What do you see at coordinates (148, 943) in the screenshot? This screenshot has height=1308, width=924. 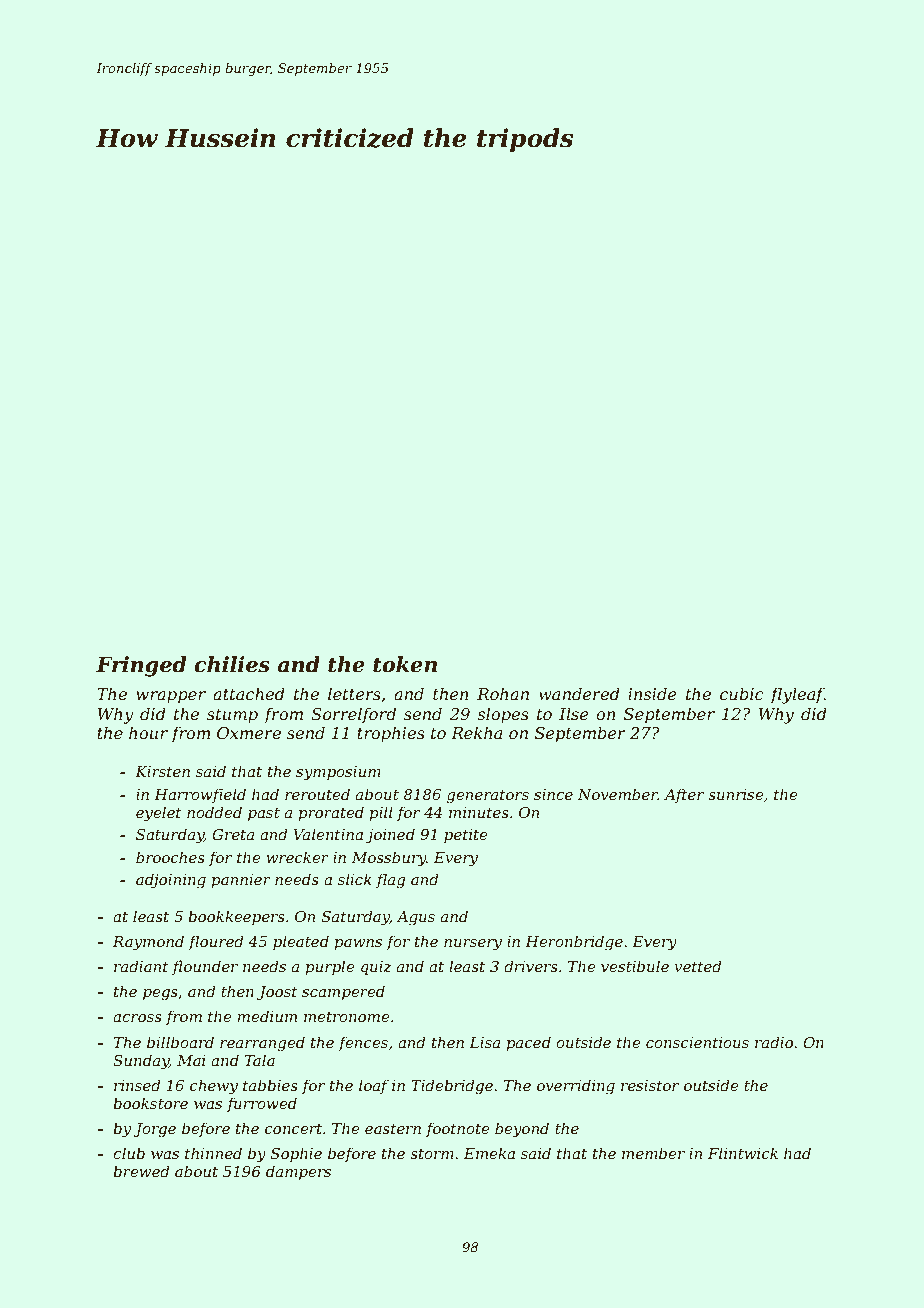 I see `Raymond` at bounding box center [148, 943].
